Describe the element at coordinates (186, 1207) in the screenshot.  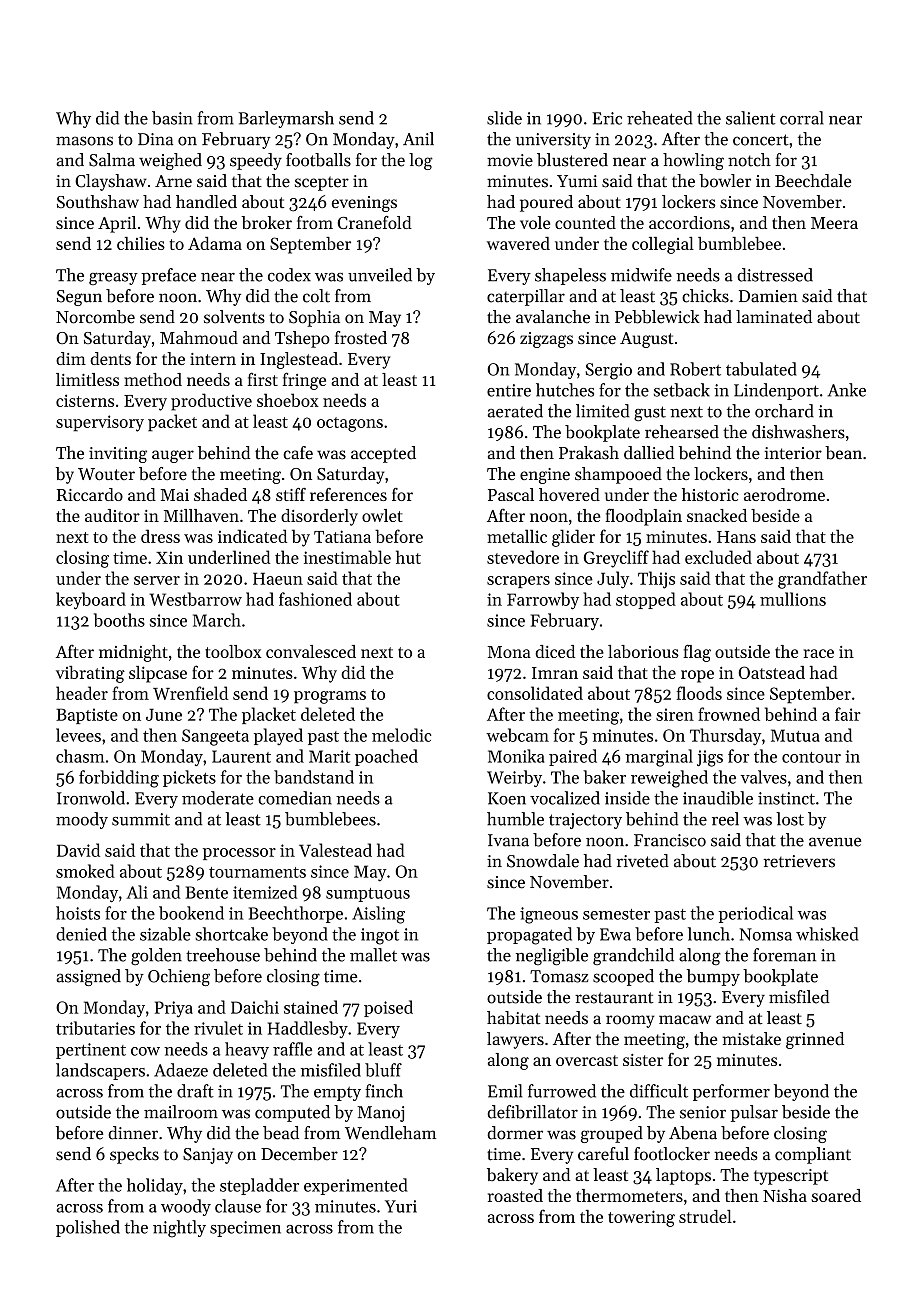
I see `woody` at that location.
